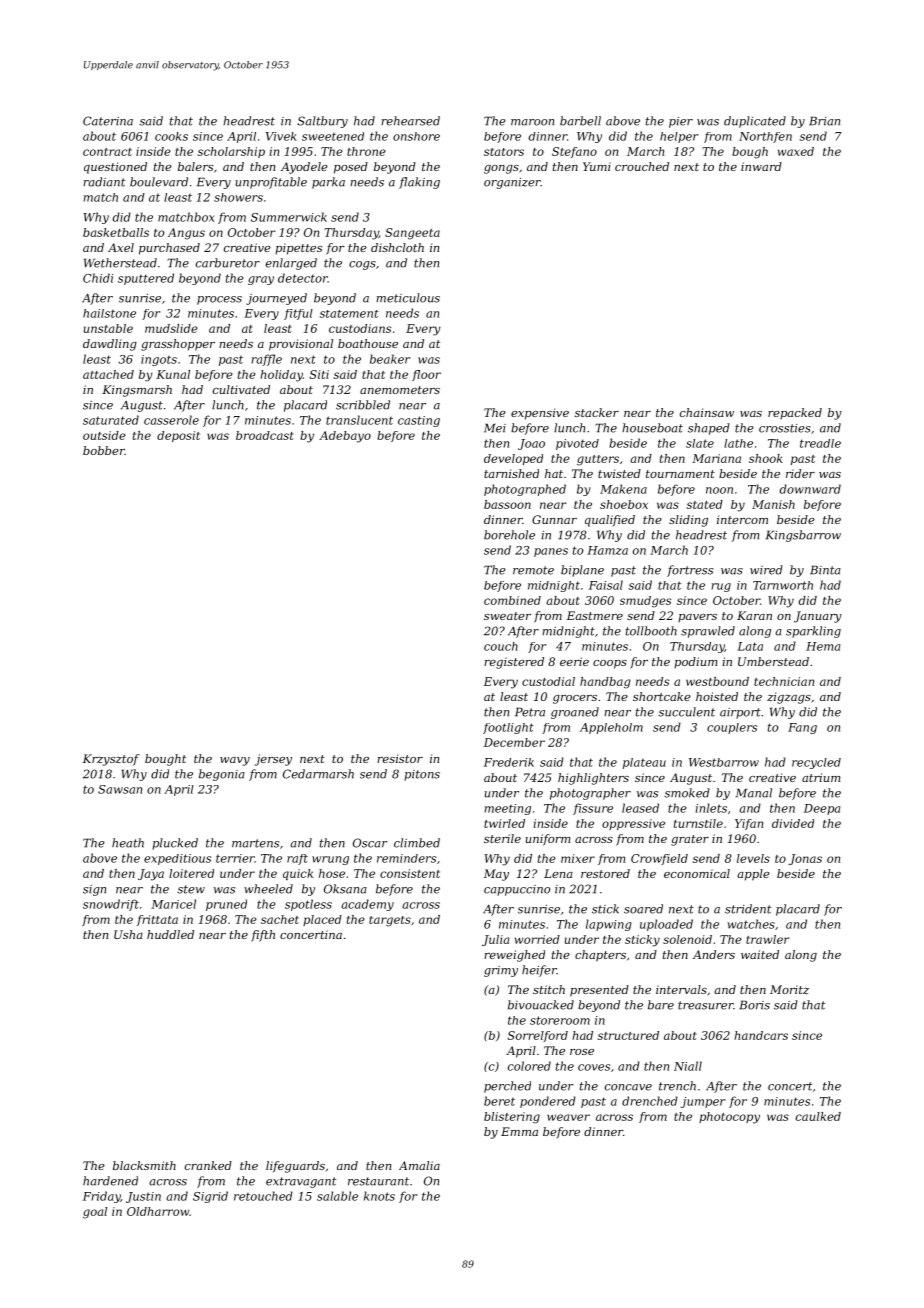  What do you see at coordinates (661, 1005) in the screenshot?
I see `bare` at bounding box center [661, 1005].
